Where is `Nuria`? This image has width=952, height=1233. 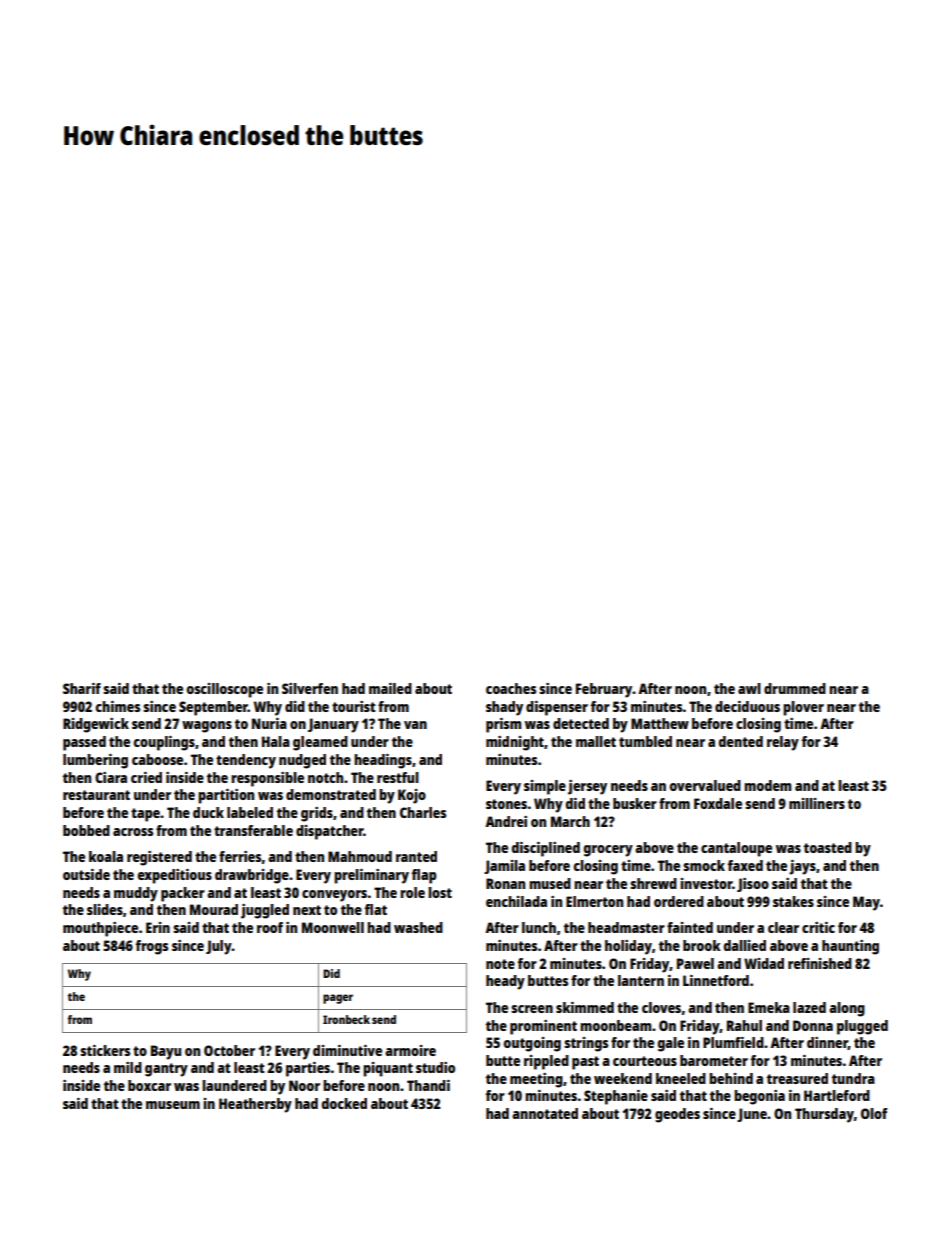
Nuria is located at coordinates (269, 723).
